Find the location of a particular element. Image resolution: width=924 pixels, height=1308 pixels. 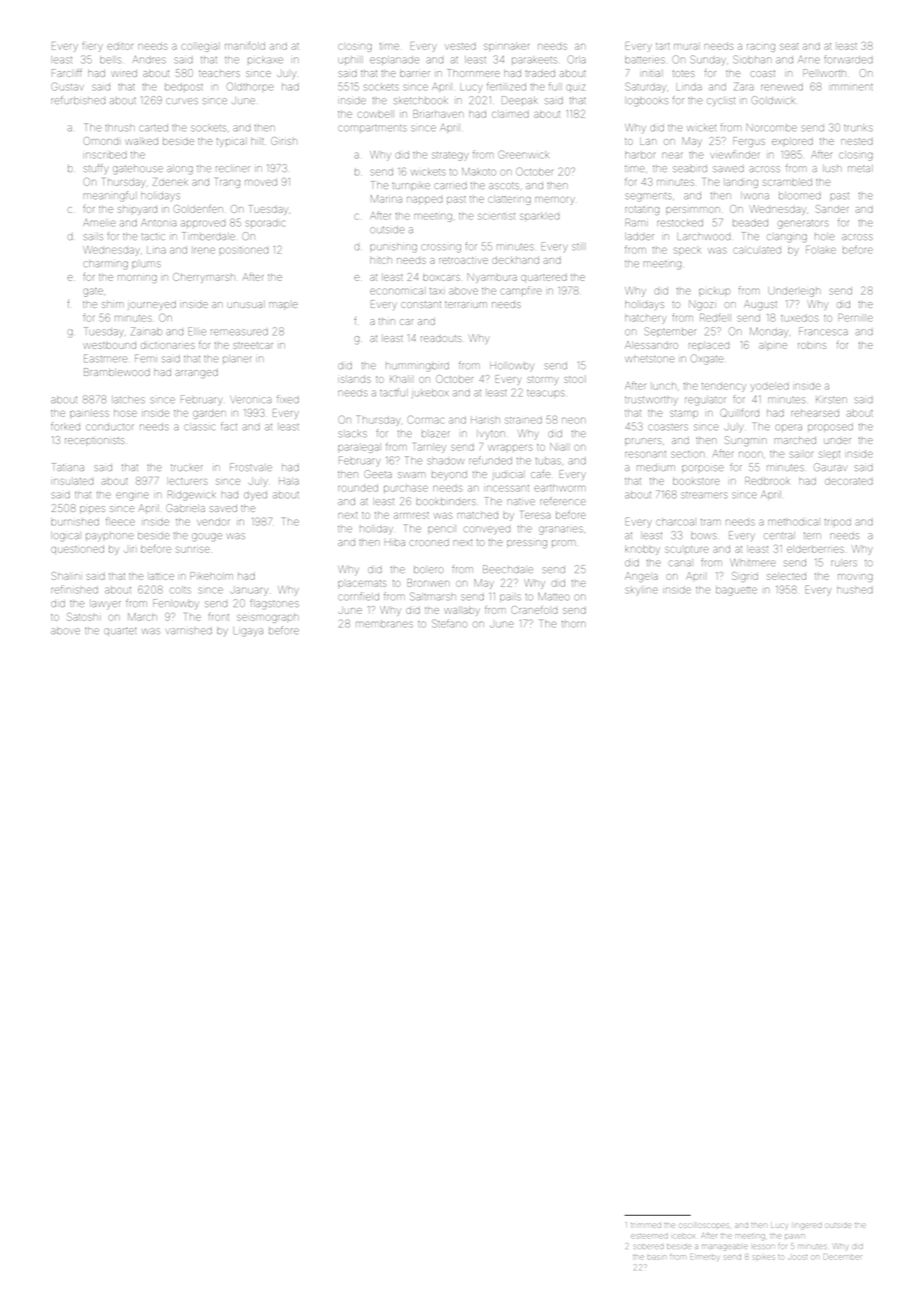

trimmed is located at coordinates (646, 1225).
